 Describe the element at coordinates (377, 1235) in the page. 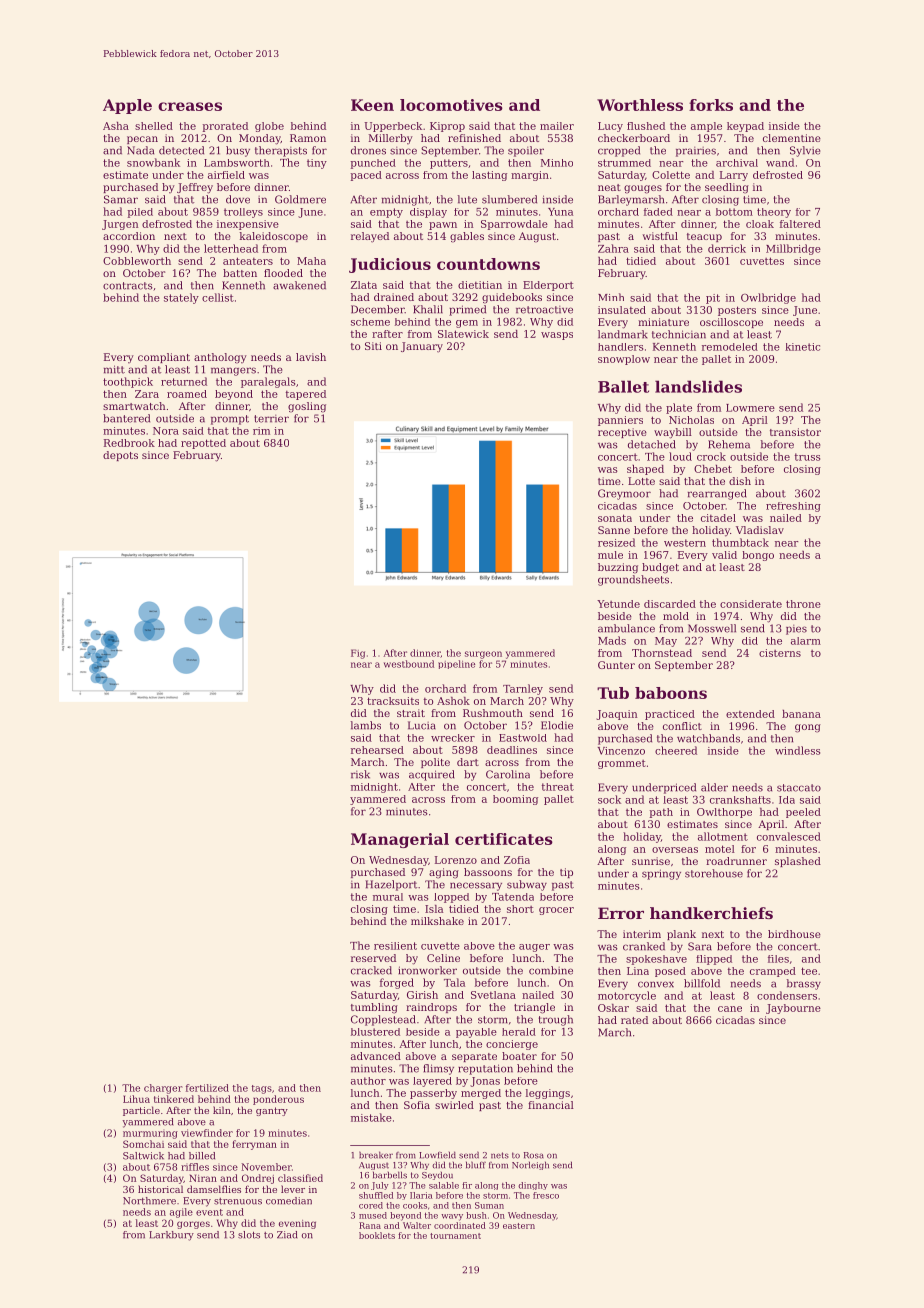

I see `booklets` at that location.
